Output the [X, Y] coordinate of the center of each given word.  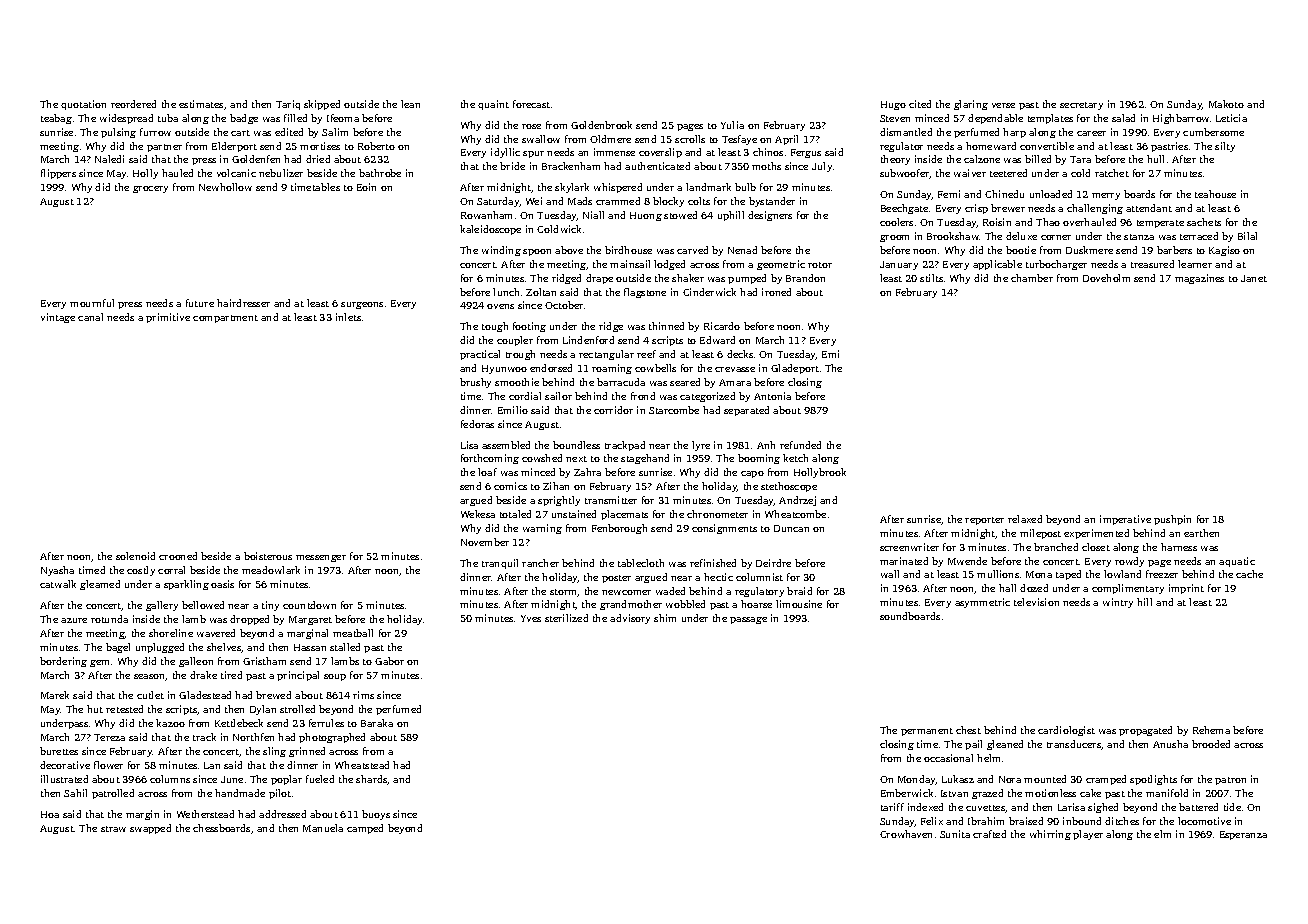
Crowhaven [906, 834]
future [200, 303]
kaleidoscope [490, 230]
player [1088, 835]
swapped [150, 829]
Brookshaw [953, 236]
